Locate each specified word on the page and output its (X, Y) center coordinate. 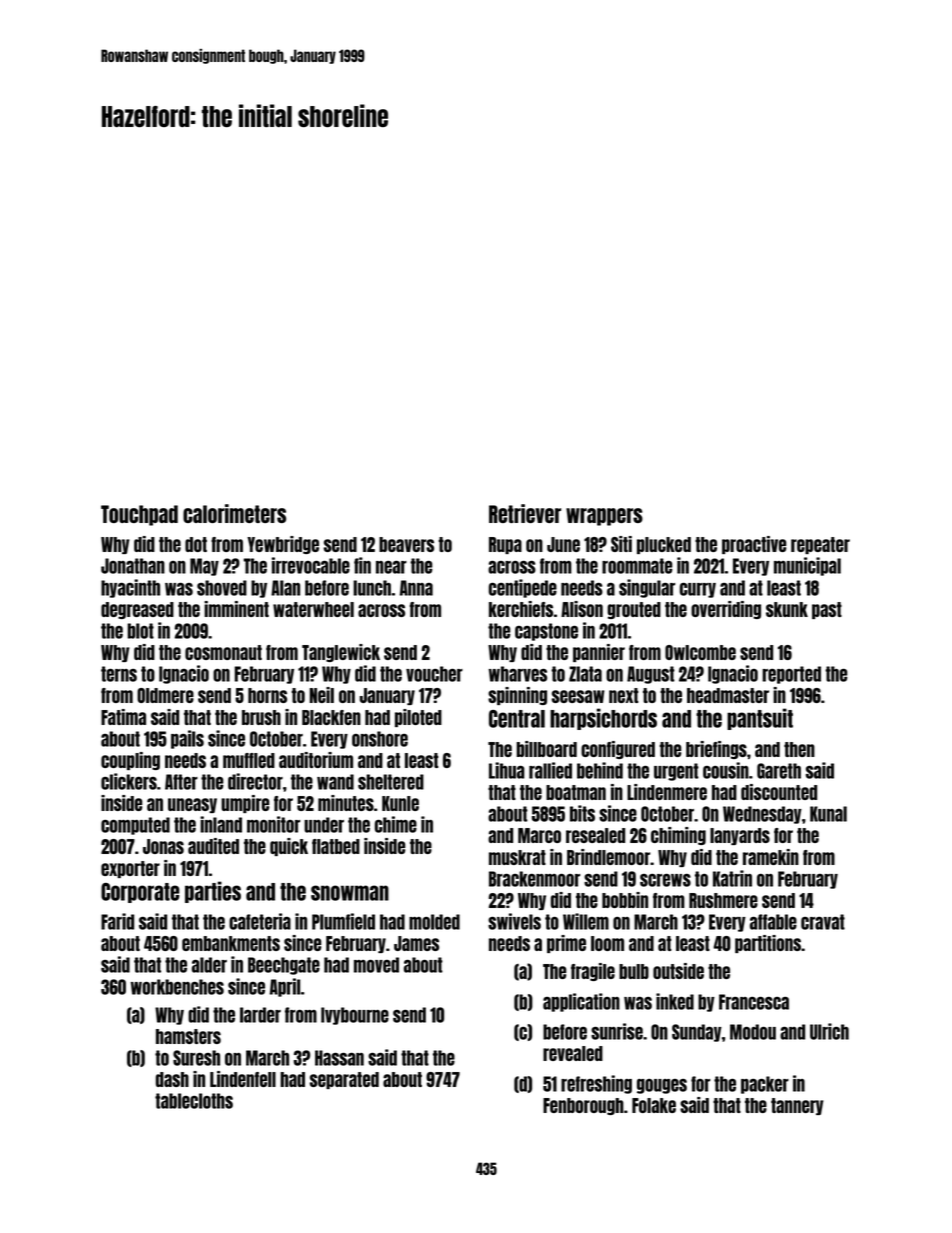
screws (665, 880)
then (799, 749)
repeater (820, 545)
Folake (654, 1105)
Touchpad (139, 515)
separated (344, 1080)
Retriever (525, 513)
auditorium (316, 760)
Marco (539, 835)
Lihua (507, 770)
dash (172, 1079)
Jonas (163, 846)
